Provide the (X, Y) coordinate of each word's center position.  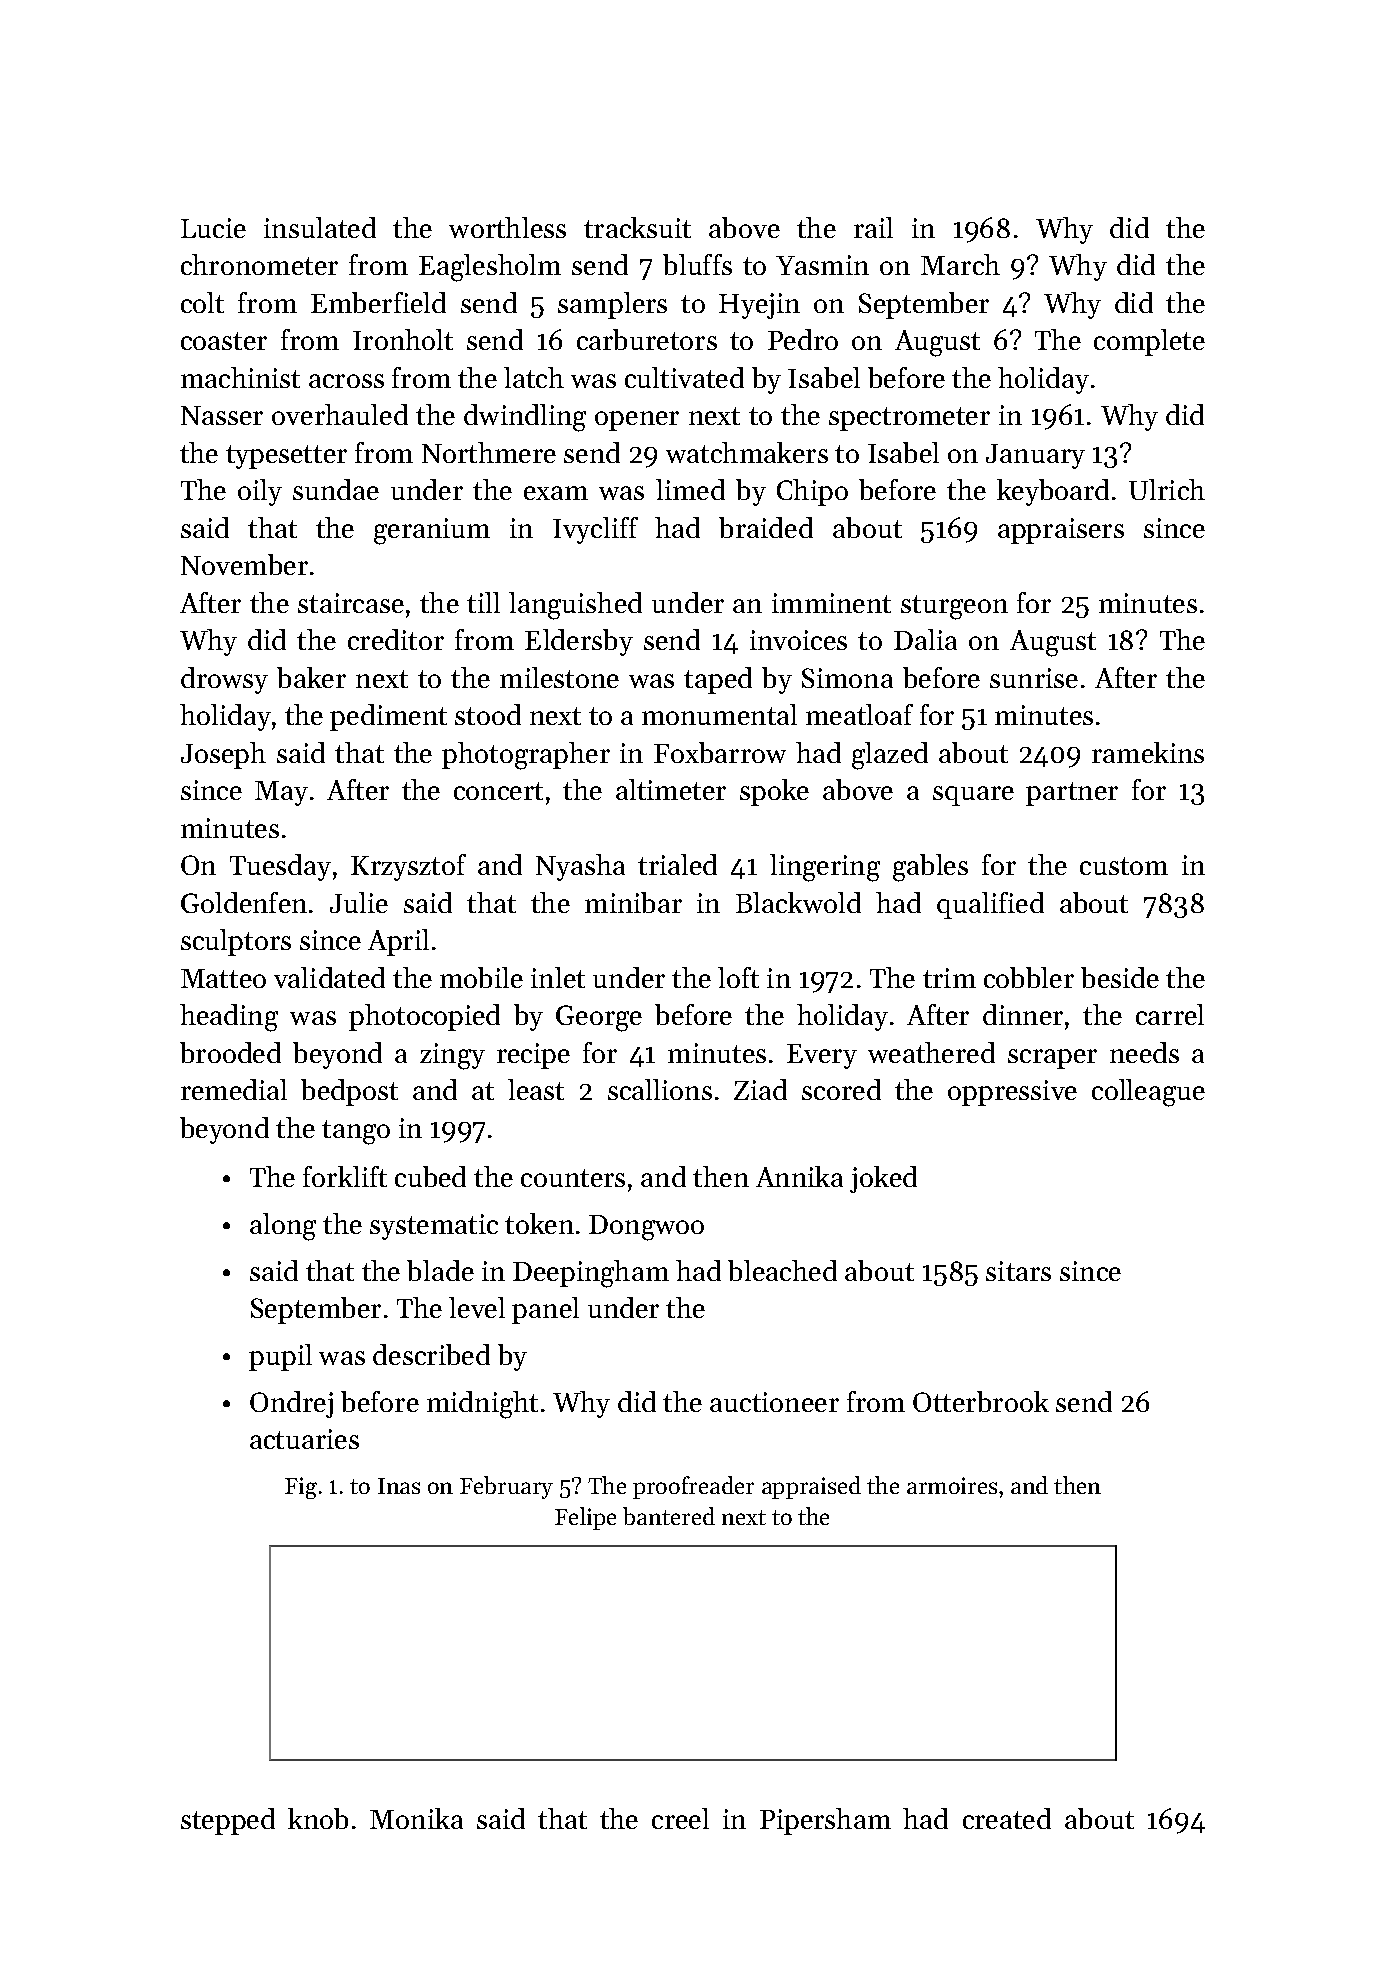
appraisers (1061, 531)
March (960, 264)
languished (575, 606)
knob (318, 1818)
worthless (507, 227)
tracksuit (637, 227)
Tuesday (280, 867)
